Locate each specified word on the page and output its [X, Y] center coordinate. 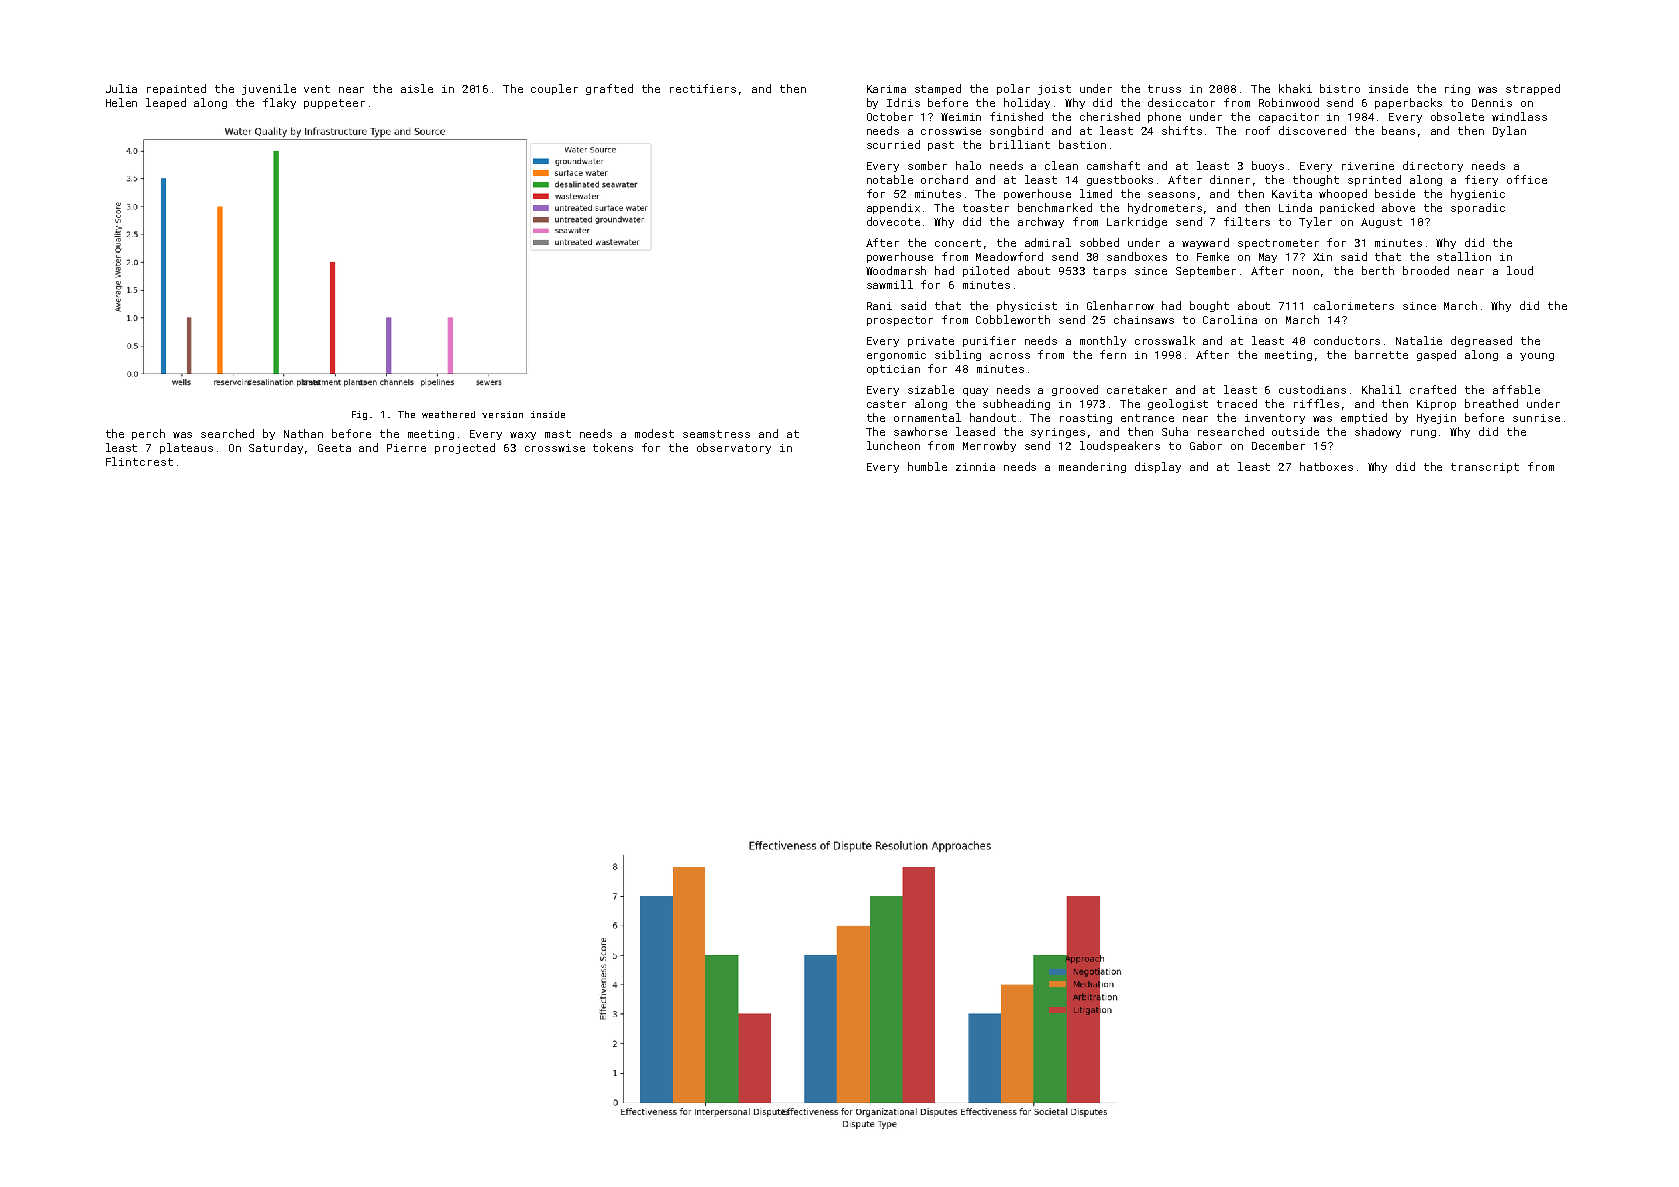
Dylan [1509, 131]
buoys [1268, 166]
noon [1306, 272]
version [502, 414]
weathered [448, 414]
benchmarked [1055, 207]
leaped [166, 103]
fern [1113, 354]
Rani [879, 306]
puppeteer [334, 104]
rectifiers [703, 88]
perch [148, 434]
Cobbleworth [1013, 319]
